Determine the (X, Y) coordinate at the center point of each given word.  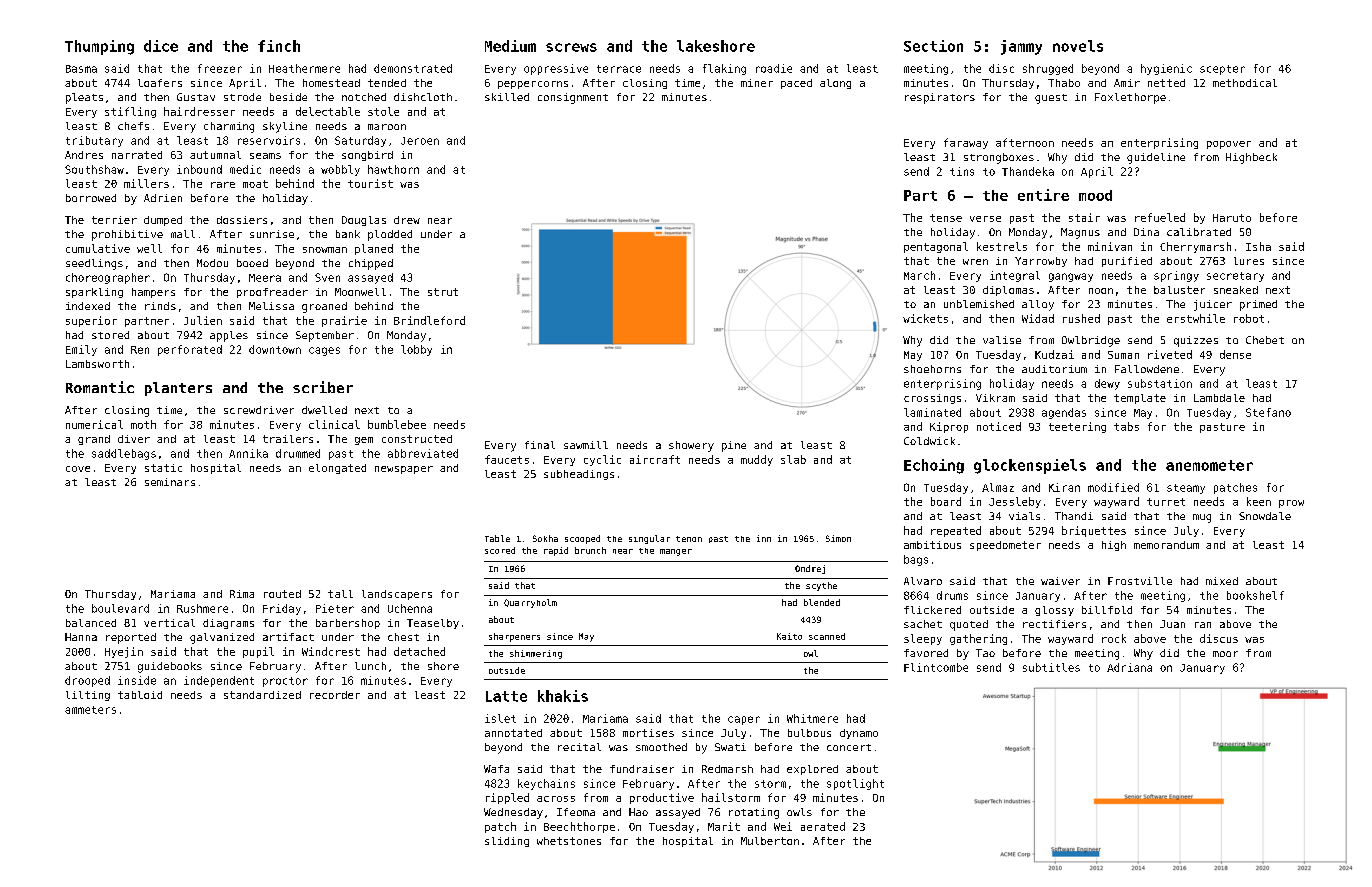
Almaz (998, 487)
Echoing (934, 466)
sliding (507, 842)
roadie (774, 68)
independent (219, 681)
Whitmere (812, 718)
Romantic (100, 387)
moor (1225, 654)
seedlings (94, 264)
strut (443, 292)
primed (1258, 305)
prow (1291, 504)
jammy (1021, 47)
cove (78, 469)
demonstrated (413, 68)
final (540, 445)
